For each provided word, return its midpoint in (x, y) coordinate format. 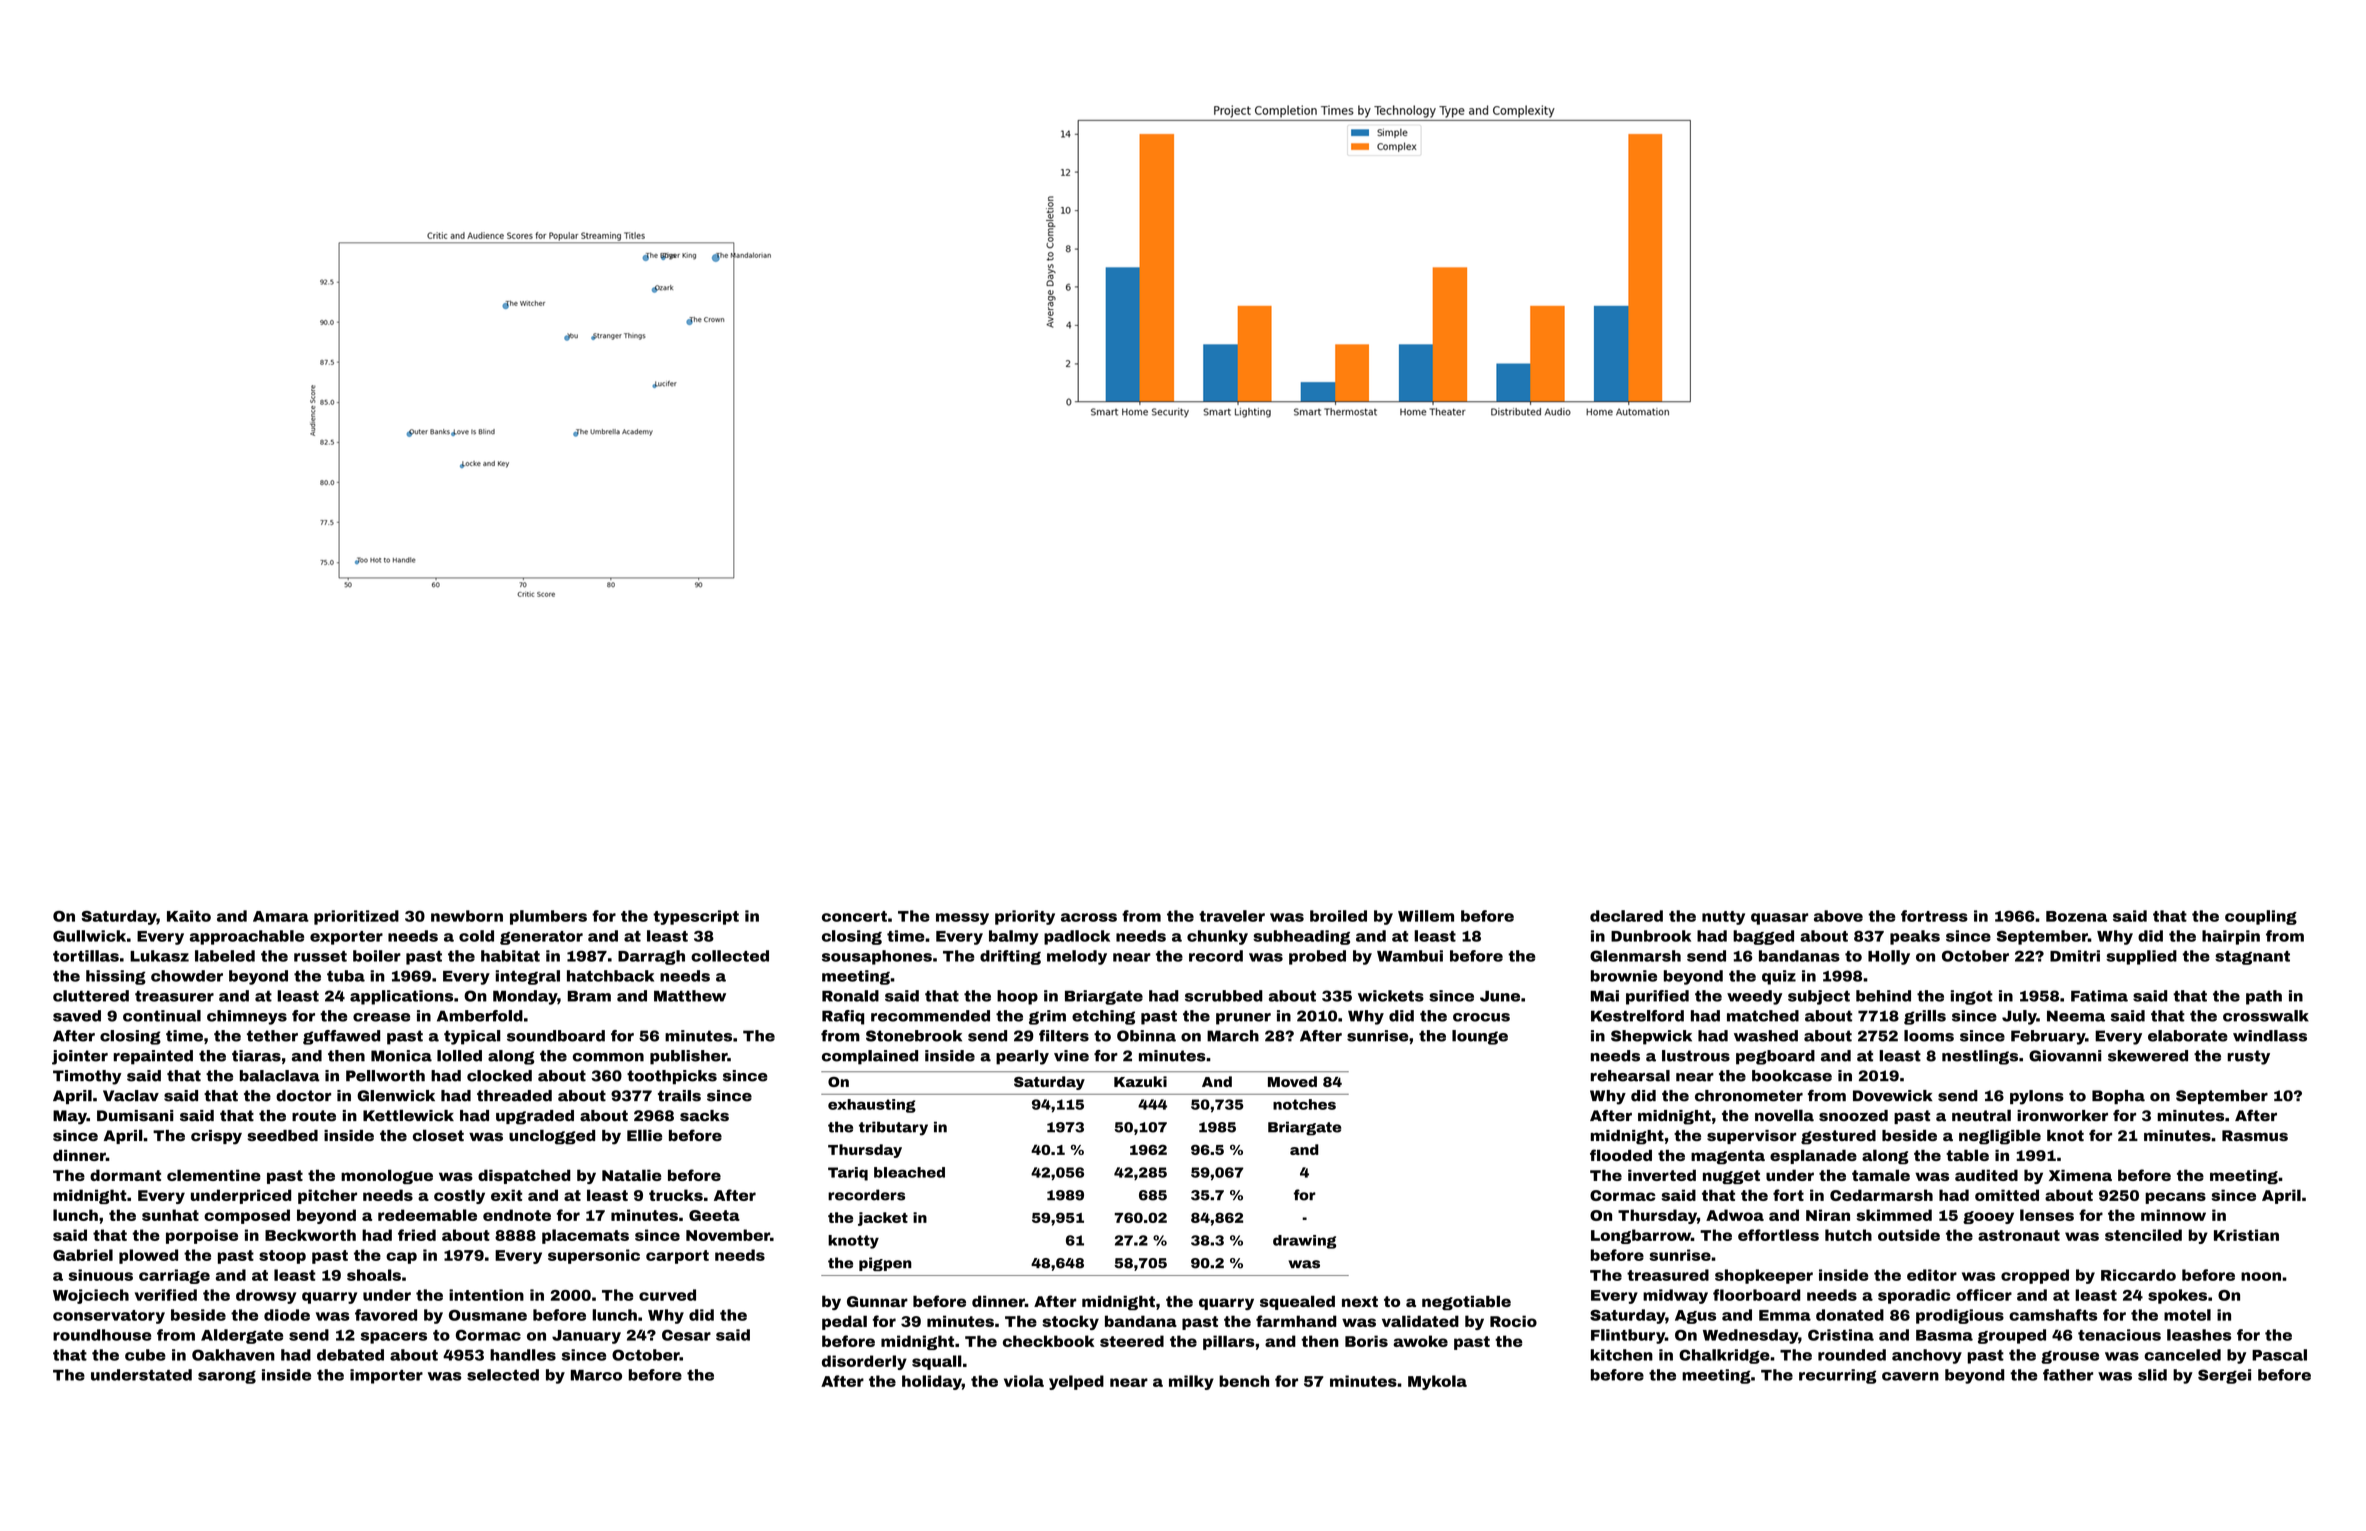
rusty (2248, 1057)
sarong (227, 1377)
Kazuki (1140, 1081)
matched (1763, 1016)
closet (438, 1135)
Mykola (1437, 1382)
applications (401, 997)
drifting (1010, 957)
